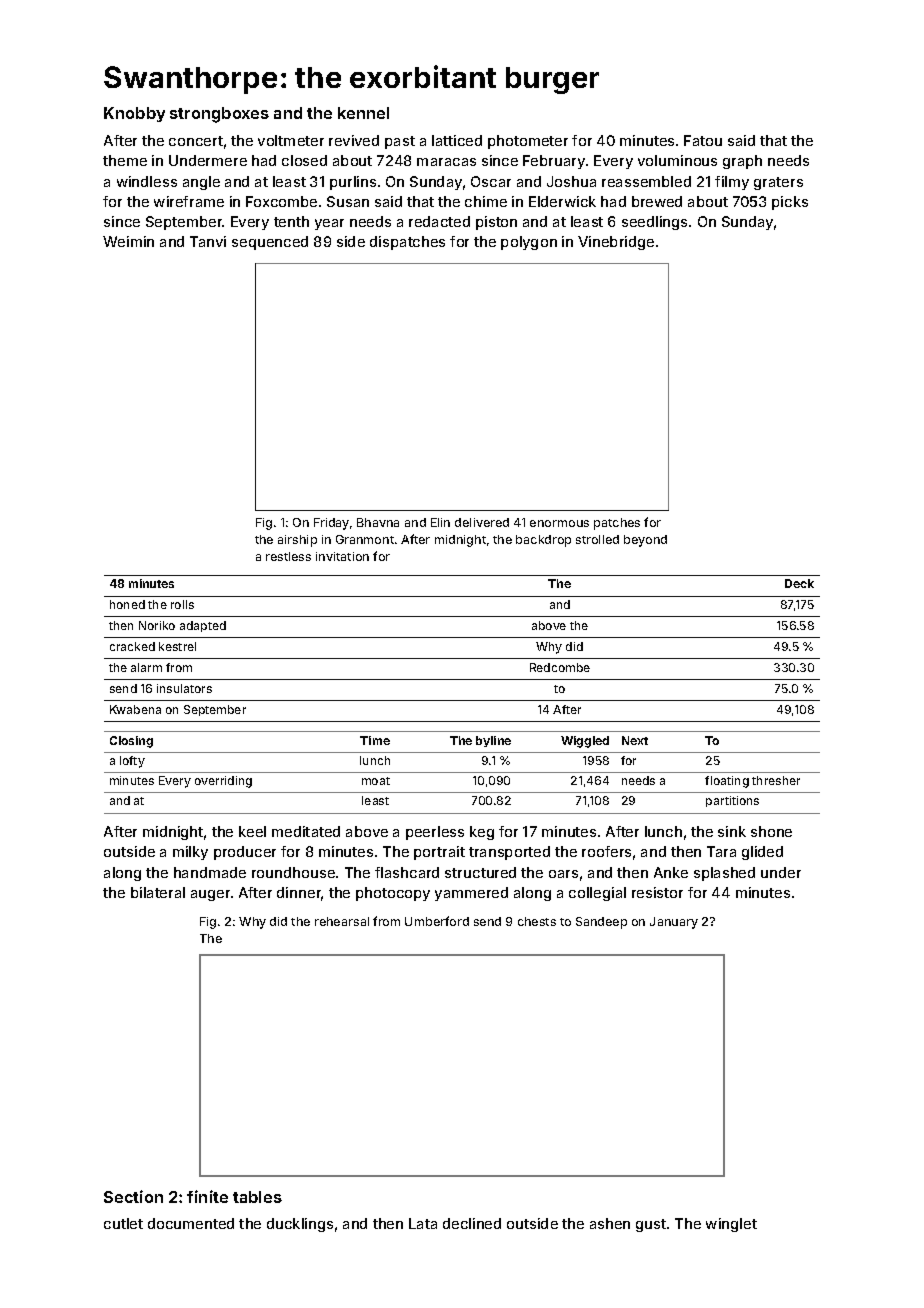 This screenshot has width=924, height=1308. What do you see at coordinates (778, 183) in the screenshot?
I see `graters` at bounding box center [778, 183].
